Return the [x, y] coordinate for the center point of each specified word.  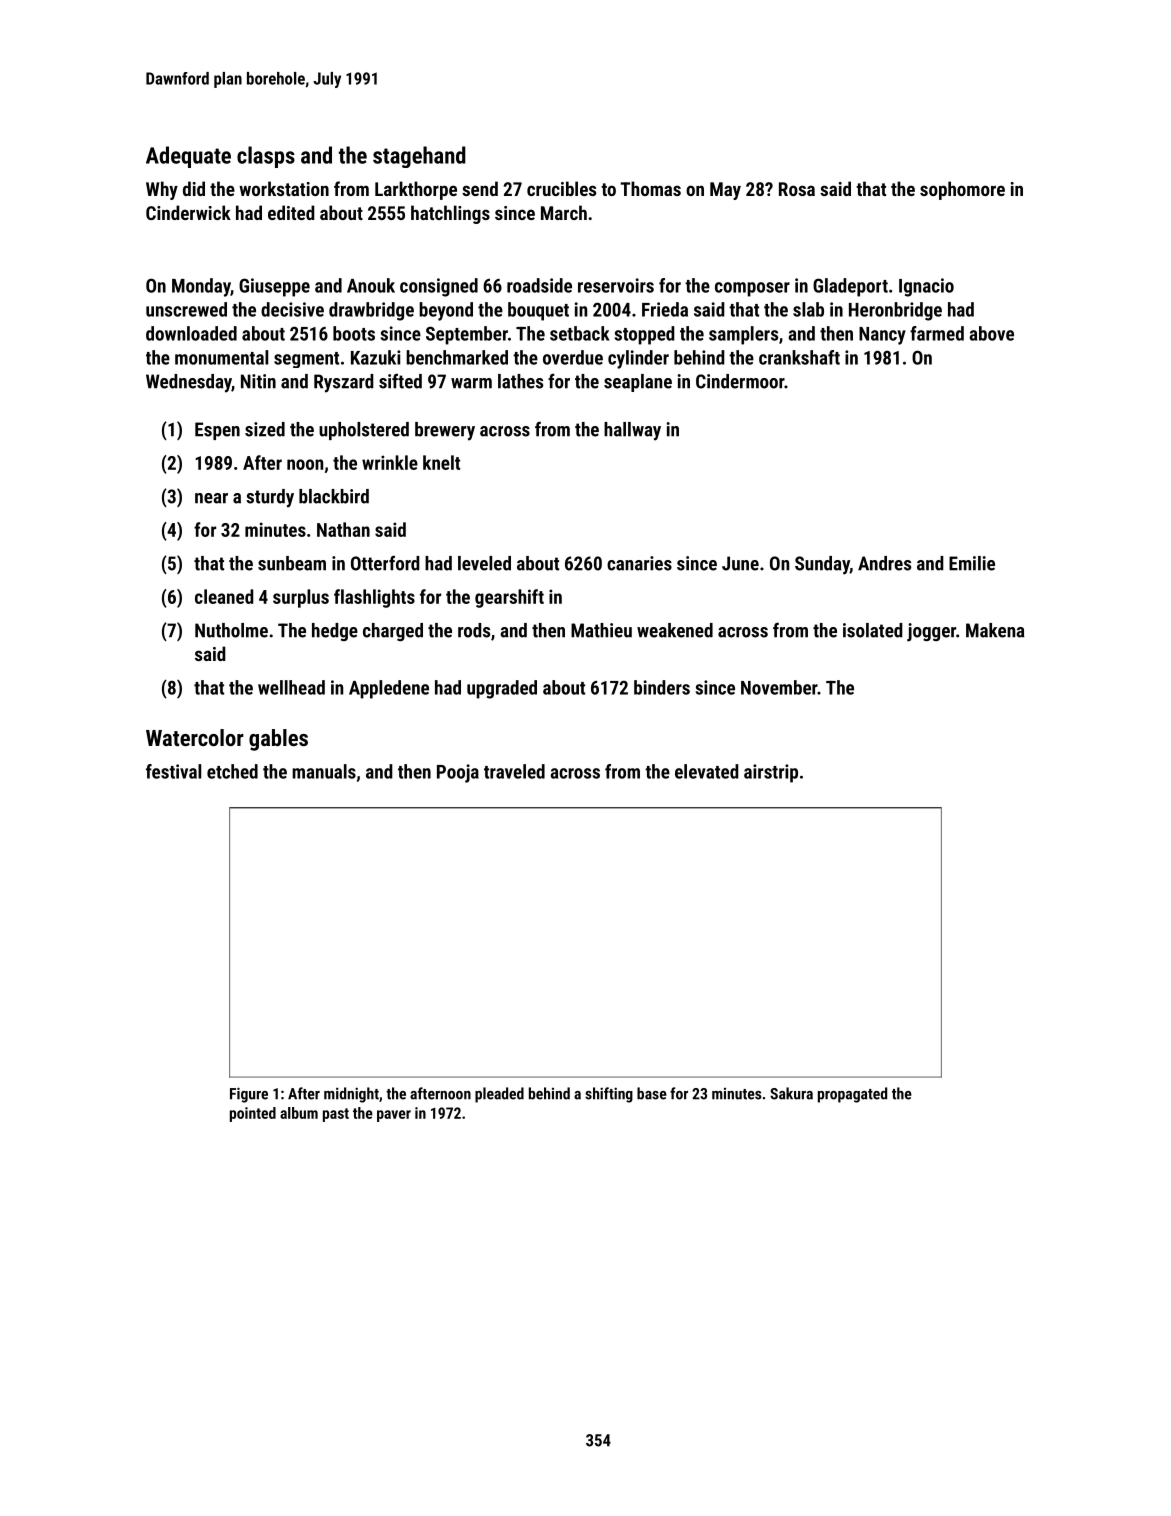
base [652, 1093]
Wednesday [189, 383]
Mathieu [601, 630]
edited [291, 212]
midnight [351, 1095]
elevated [707, 771]
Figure [249, 1095]
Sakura [791, 1093]
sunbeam [292, 563]
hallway [632, 431]
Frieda [665, 309]
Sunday [822, 565]
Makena [995, 630]
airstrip [771, 773]
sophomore [962, 190]
